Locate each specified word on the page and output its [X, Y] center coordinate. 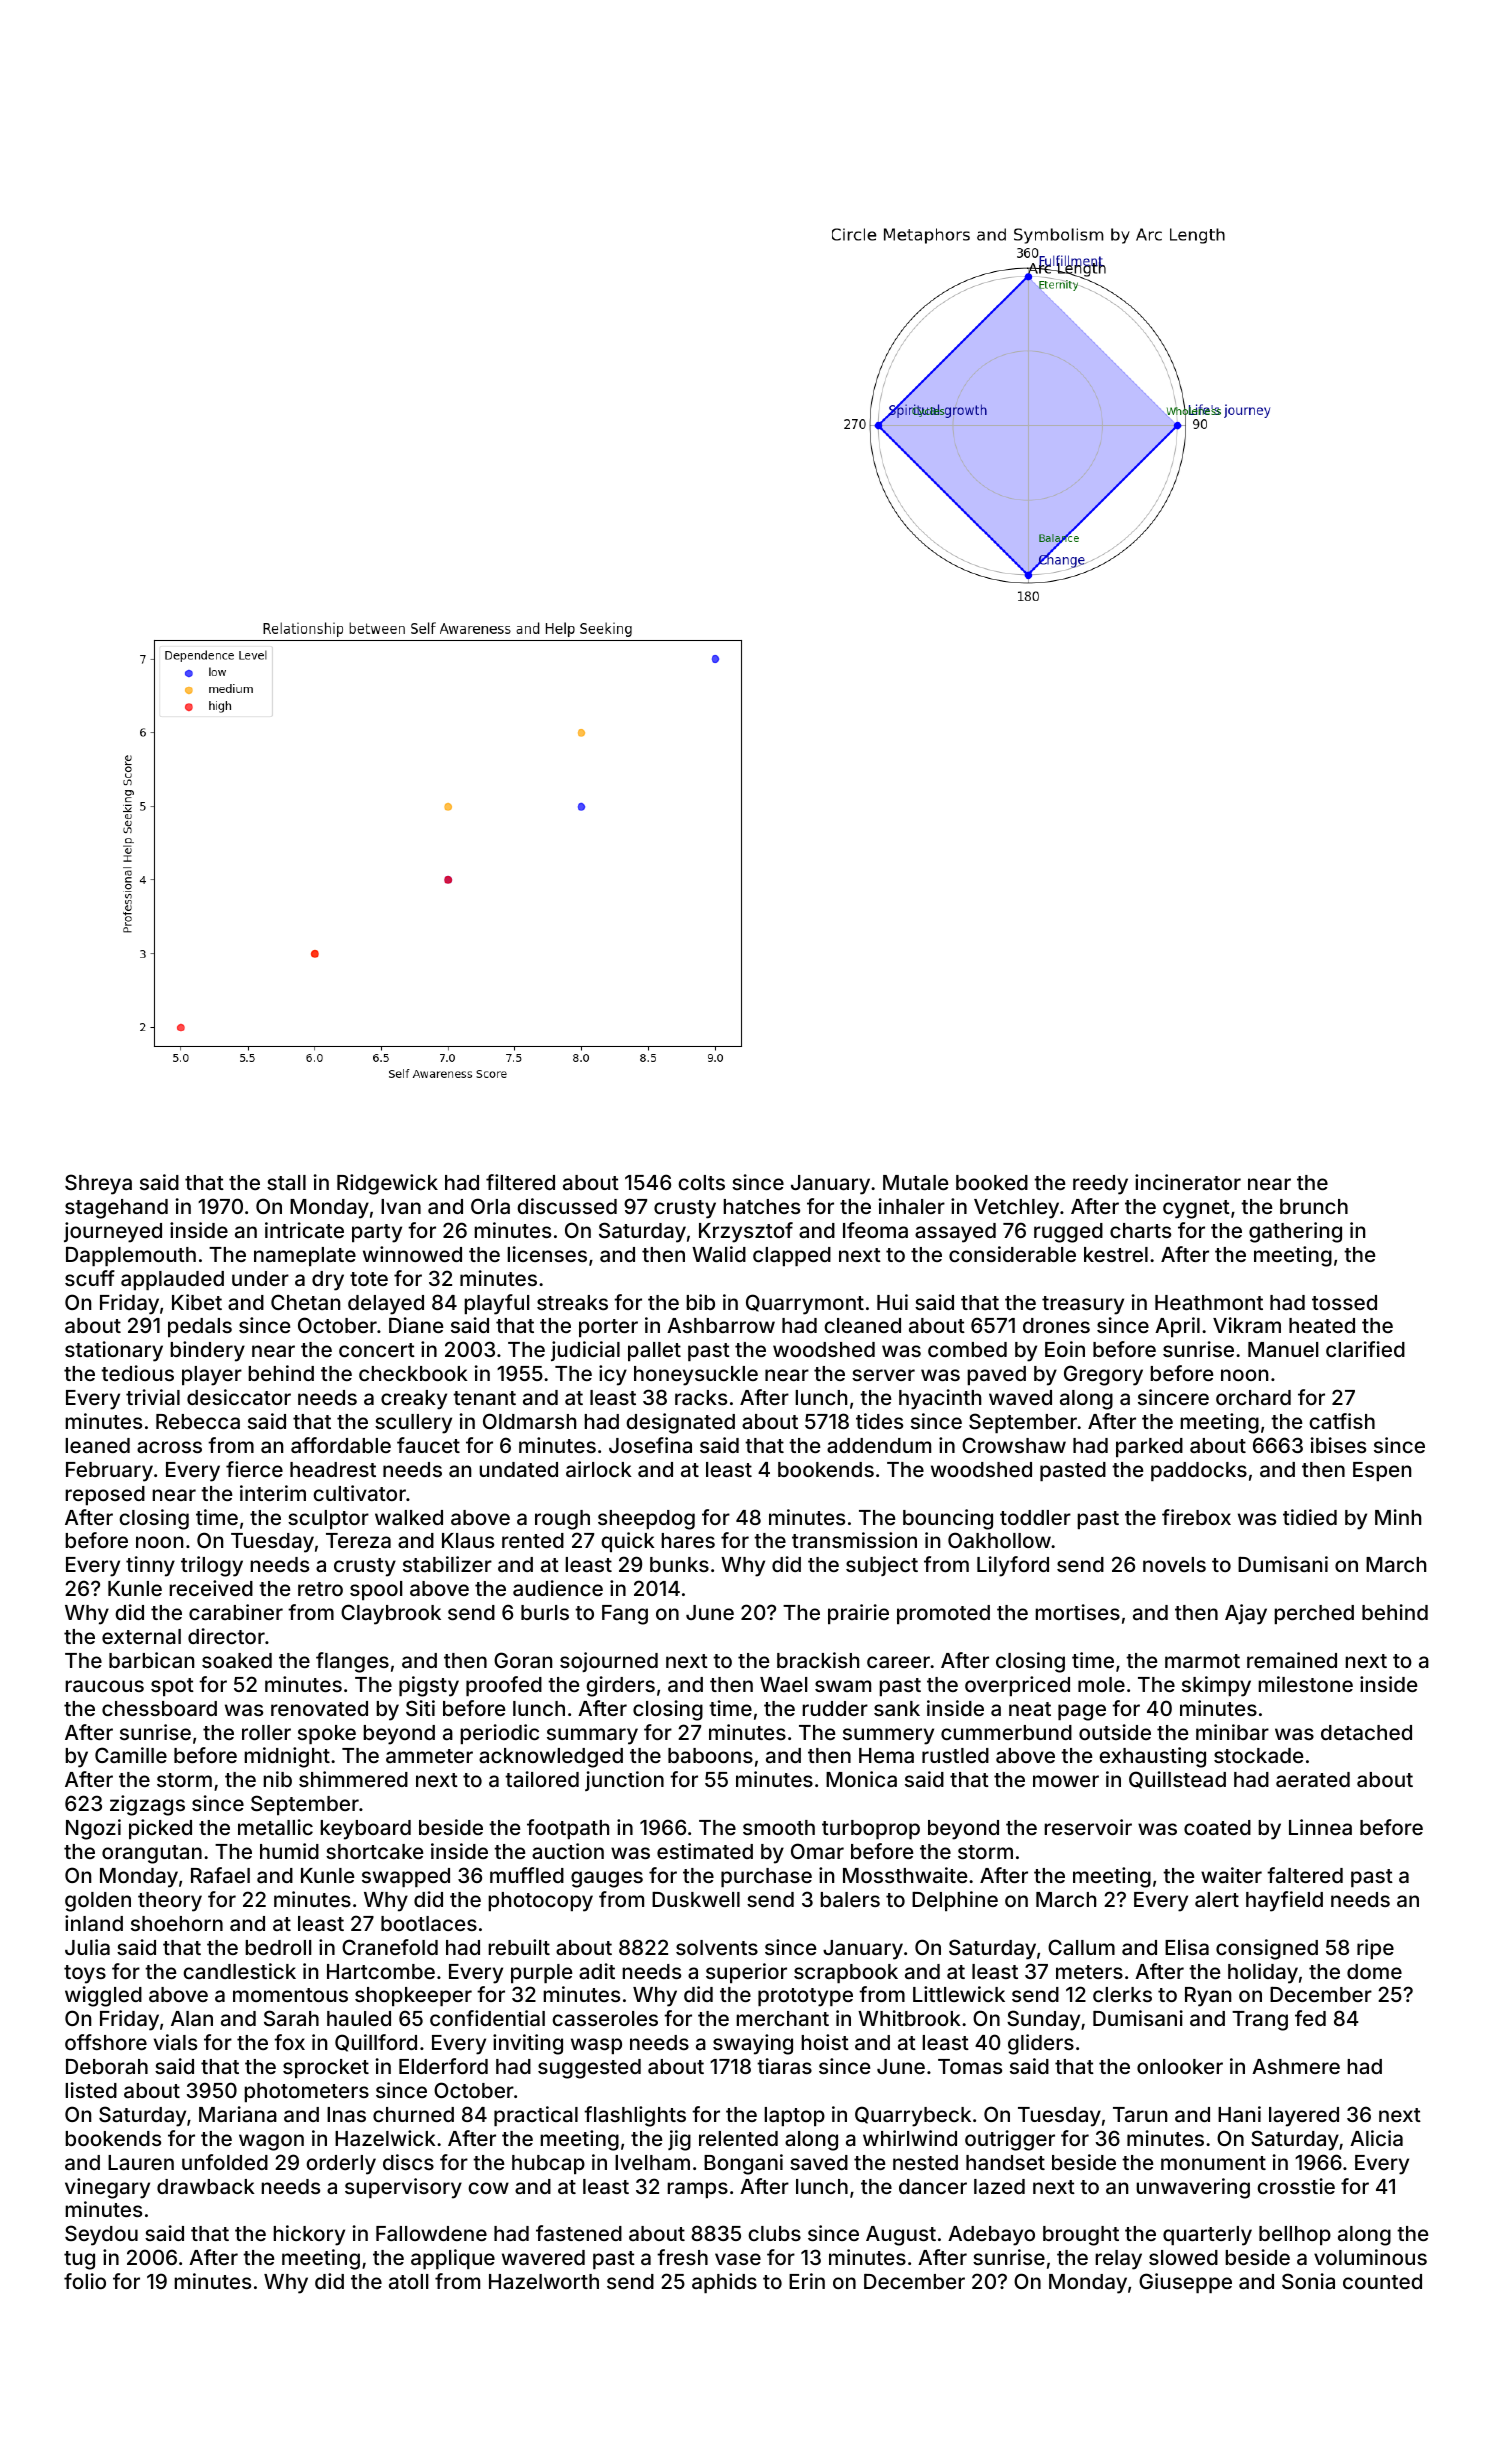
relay [1118, 2260]
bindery [207, 1351]
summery [888, 1736]
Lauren [141, 2162]
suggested [589, 2069]
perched [1314, 1614]
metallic [275, 1827]
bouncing [948, 1519]
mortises [1077, 1612]
